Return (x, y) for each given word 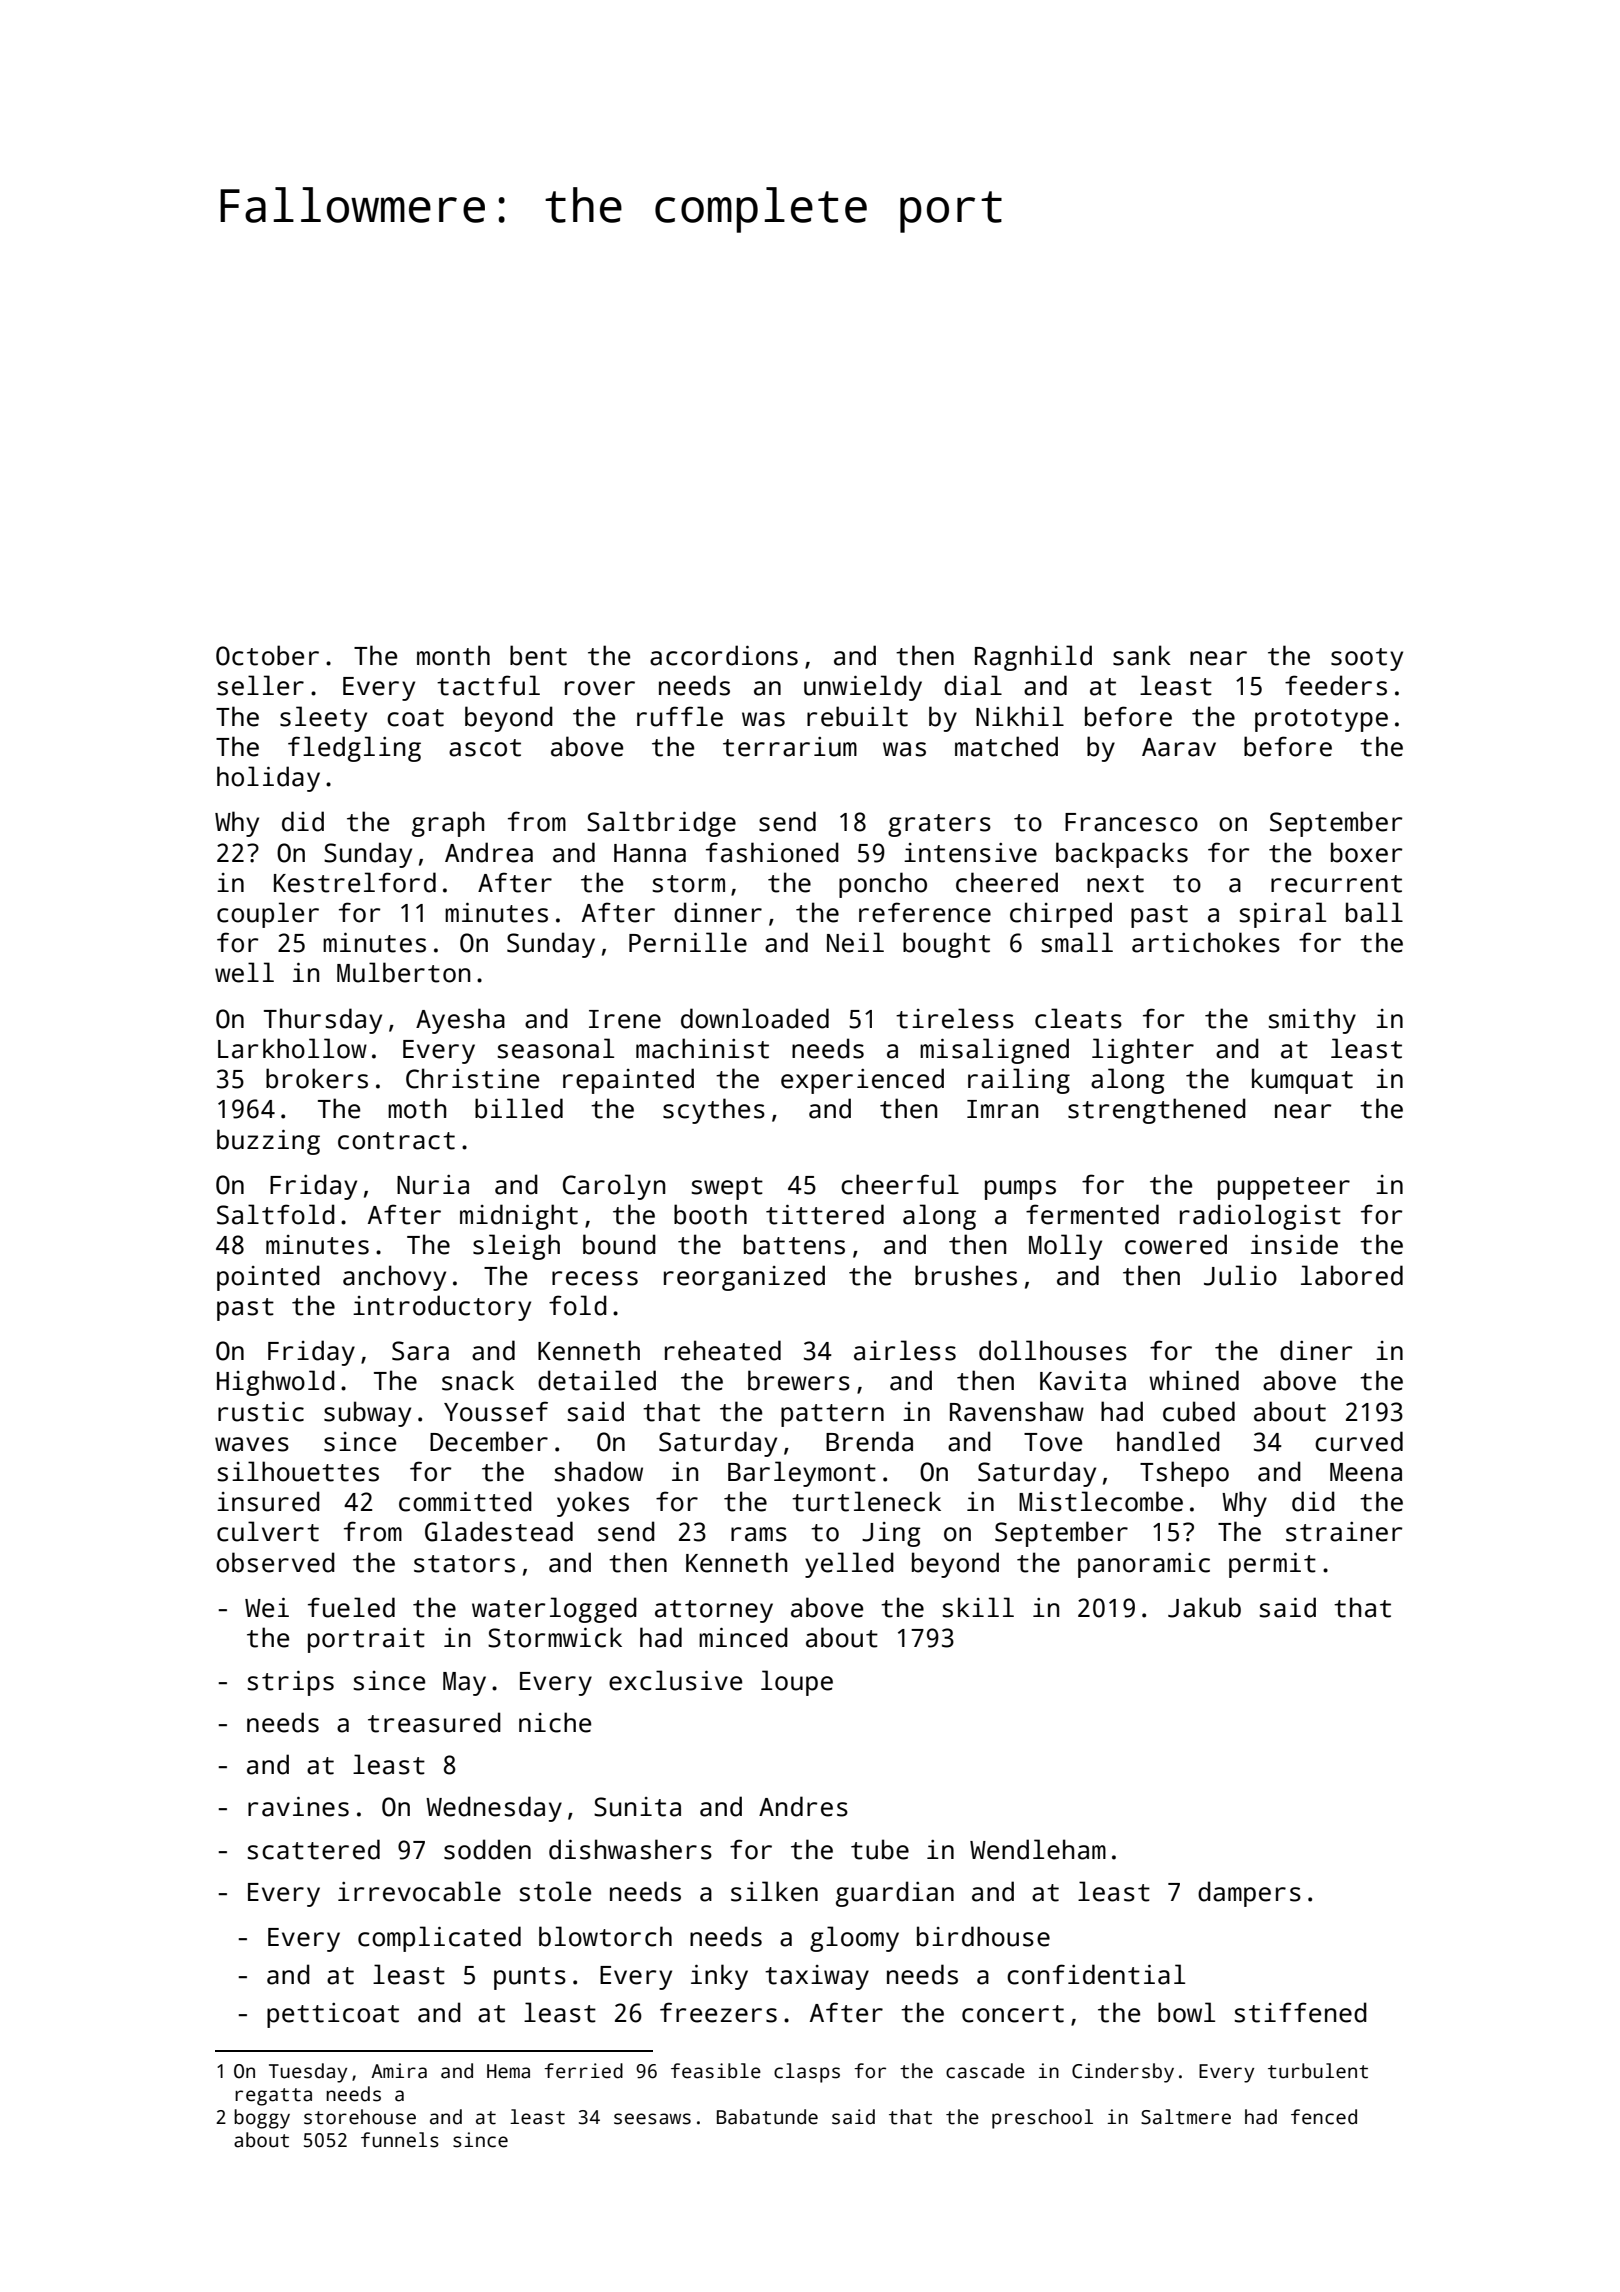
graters (939, 825)
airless (905, 1350)
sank (1142, 655)
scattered (313, 1849)
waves (252, 1444)
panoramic (1144, 1565)
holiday (268, 779)
